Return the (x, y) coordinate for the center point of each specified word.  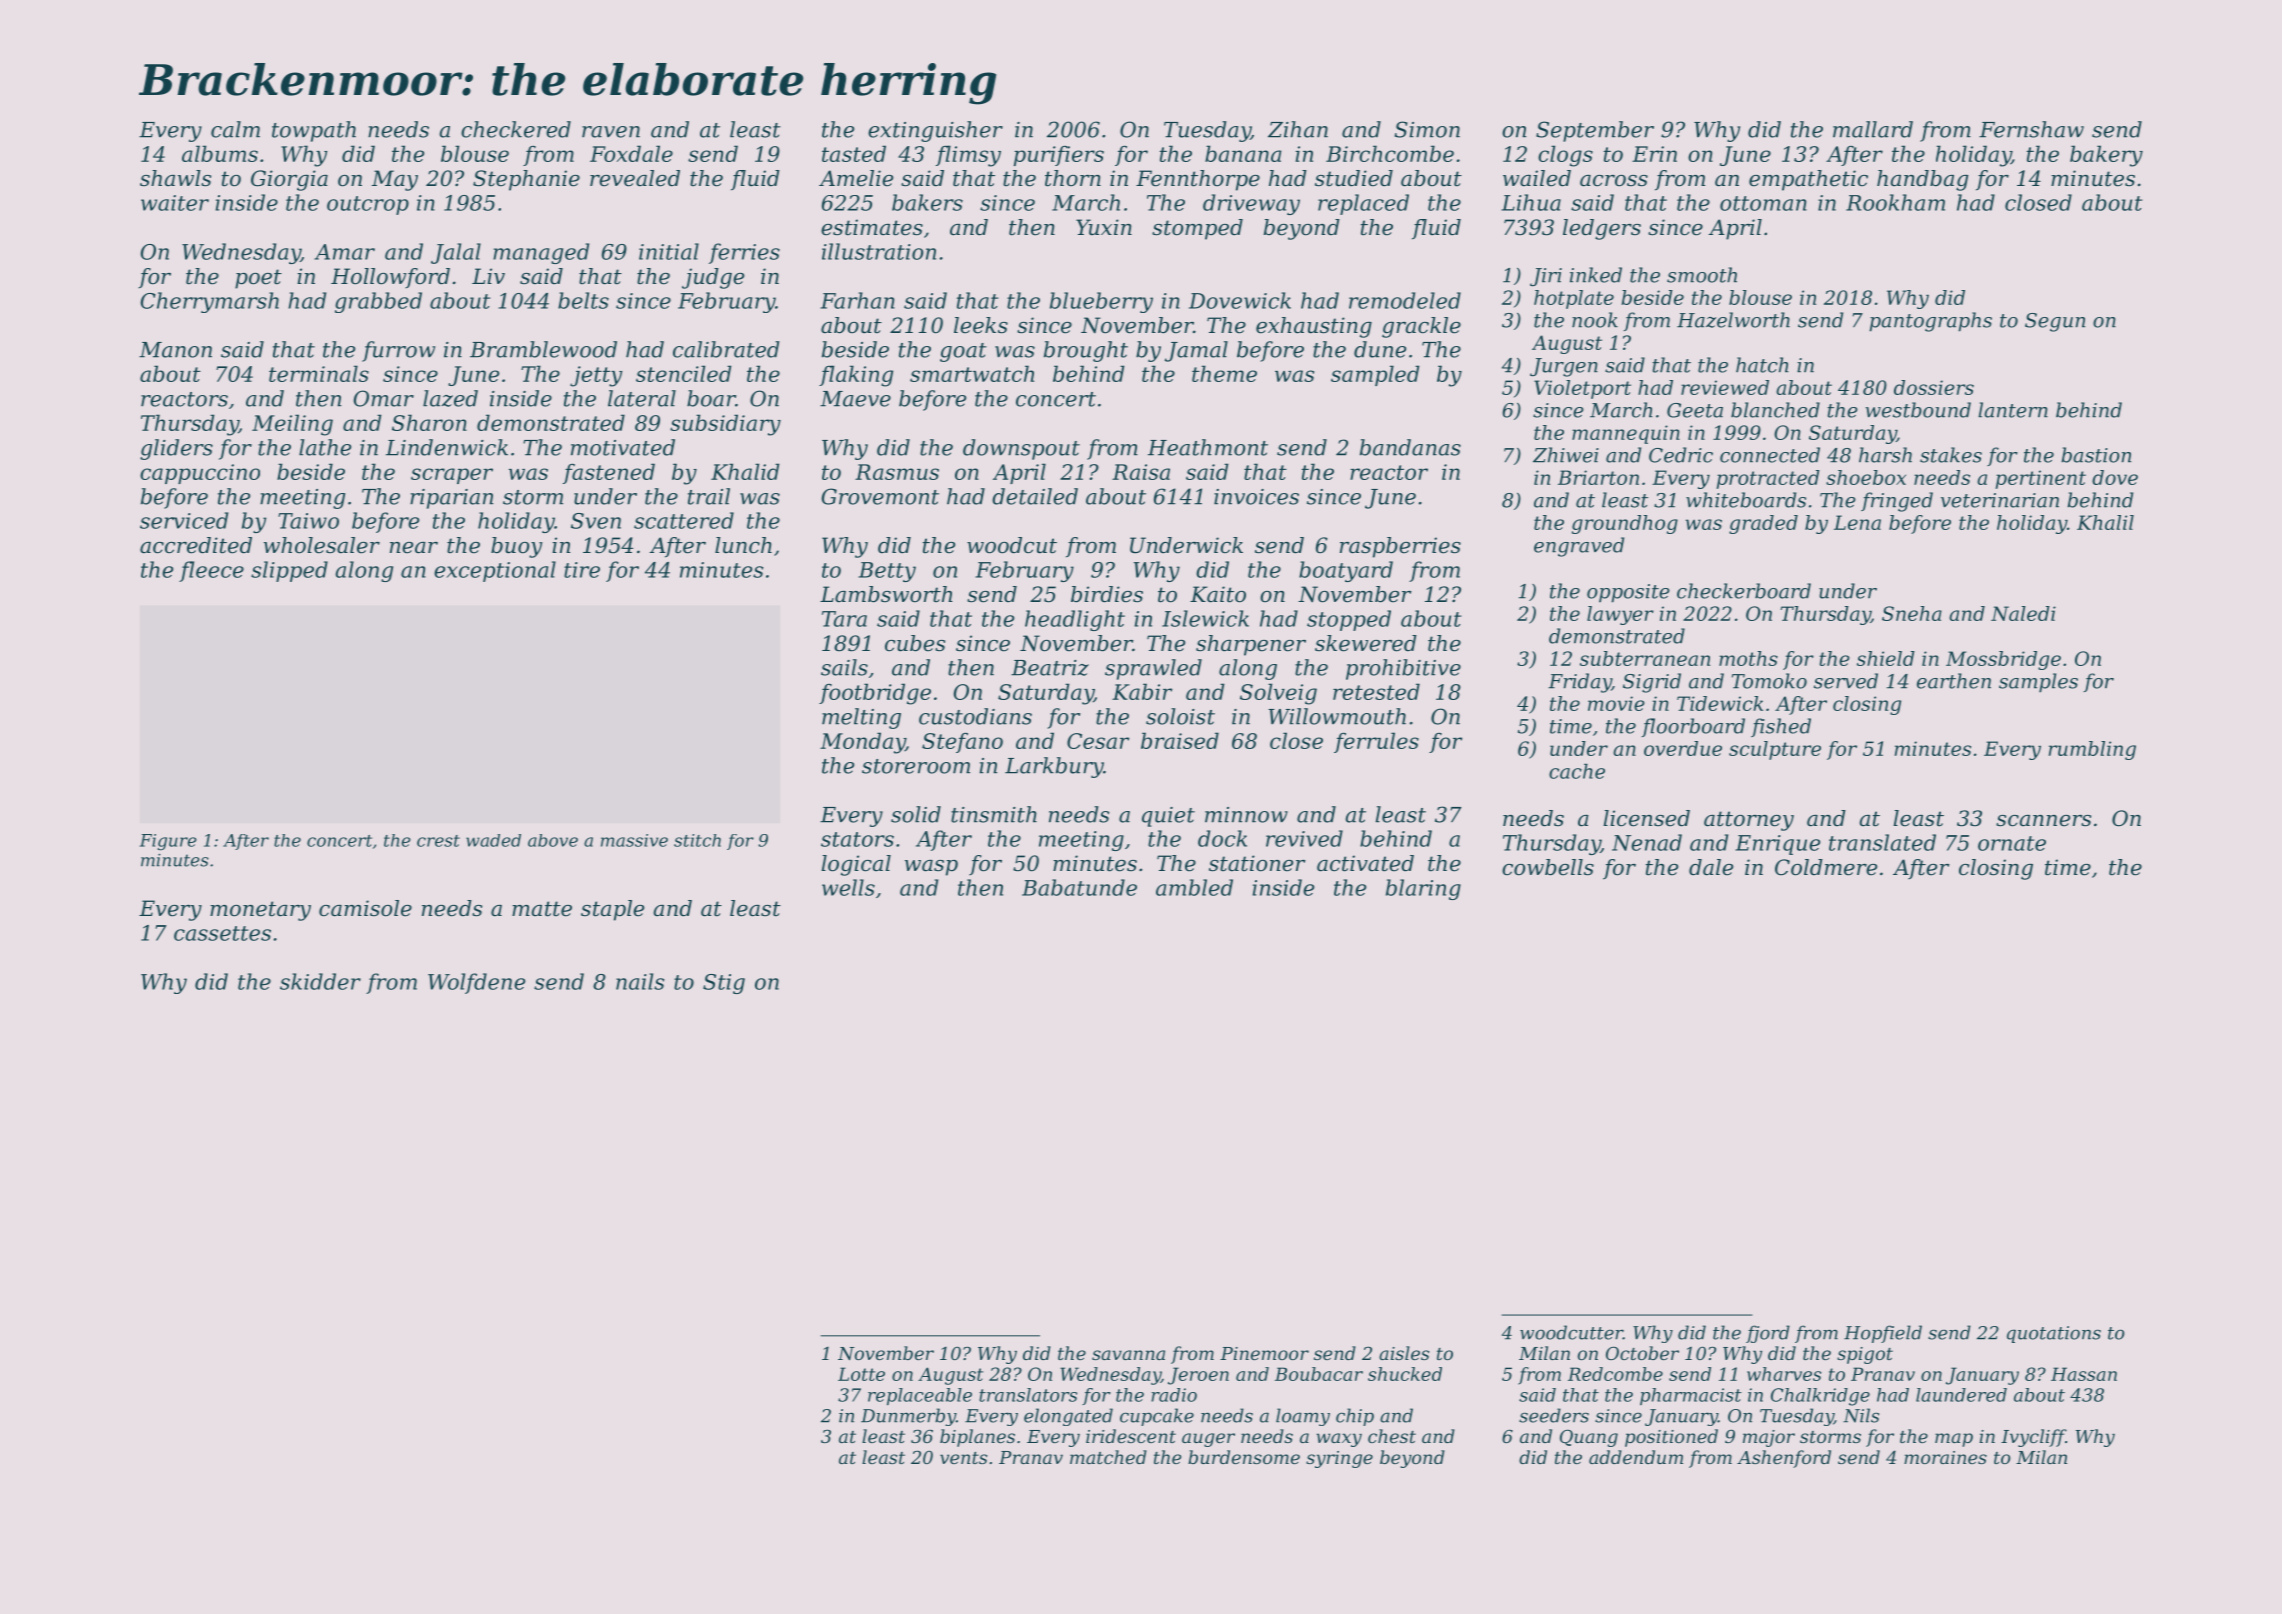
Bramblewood (543, 349)
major (1769, 1438)
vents (963, 1458)
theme (1224, 373)
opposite (1628, 593)
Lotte (861, 1374)
